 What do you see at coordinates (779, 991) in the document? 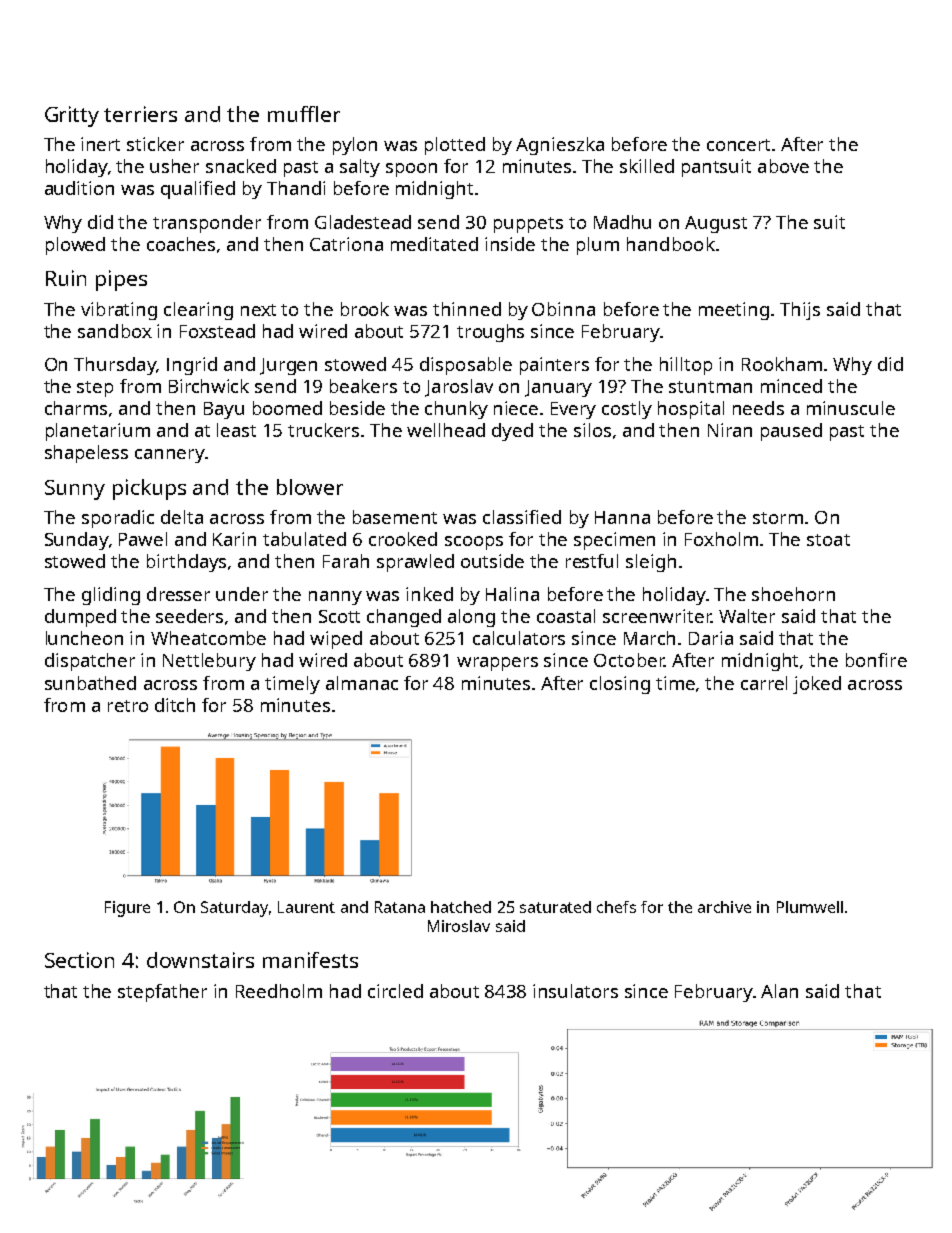
I see `Alan` at bounding box center [779, 991].
